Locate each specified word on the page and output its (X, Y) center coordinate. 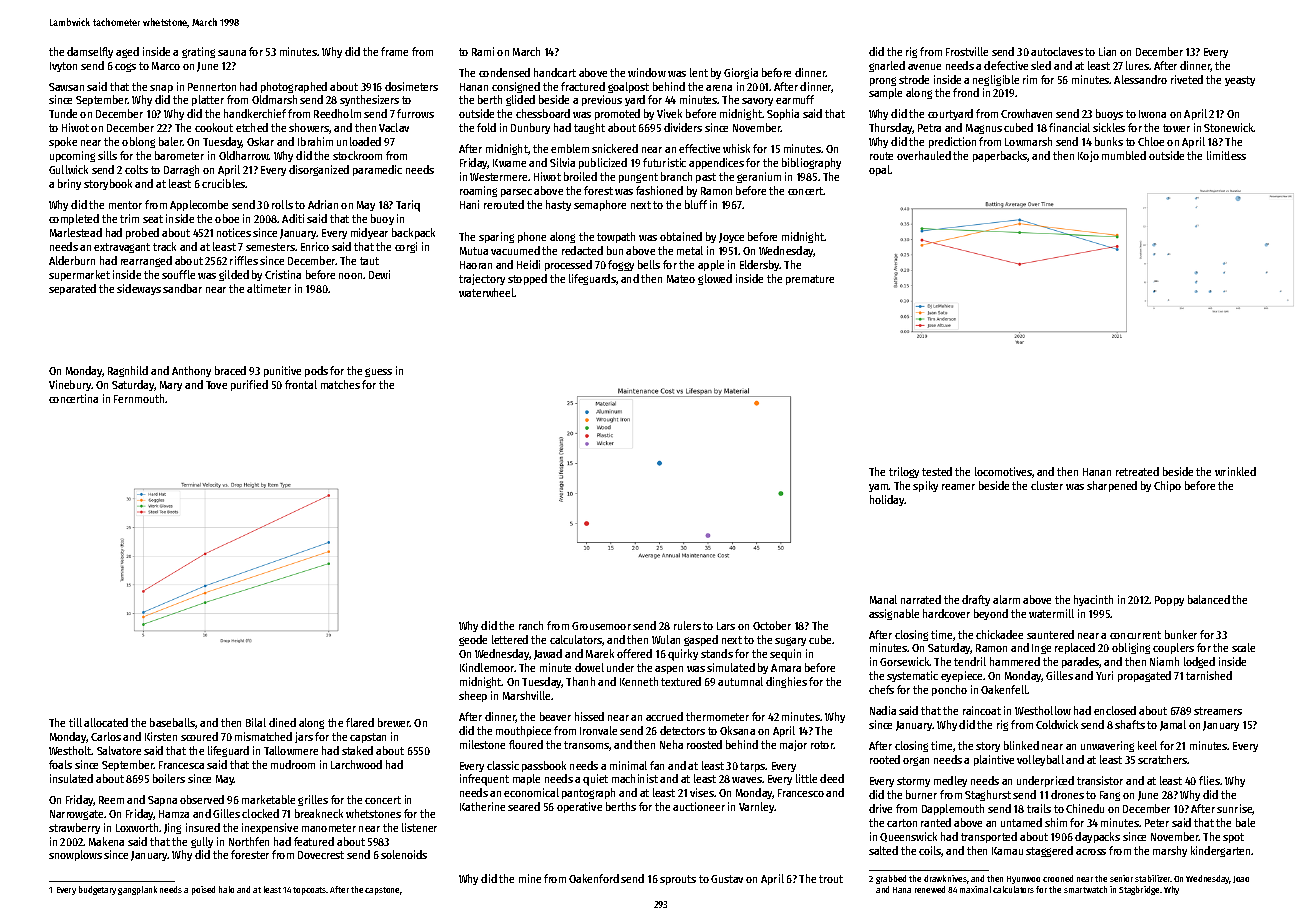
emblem (570, 148)
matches (340, 384)
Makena (106, 841)
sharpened (1112, 486)
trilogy (904, 472)
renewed (930, 889)
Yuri (1104, 675)
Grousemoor (601, 626)
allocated (106, 722)
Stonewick (1229, 127)
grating (198, 52)
